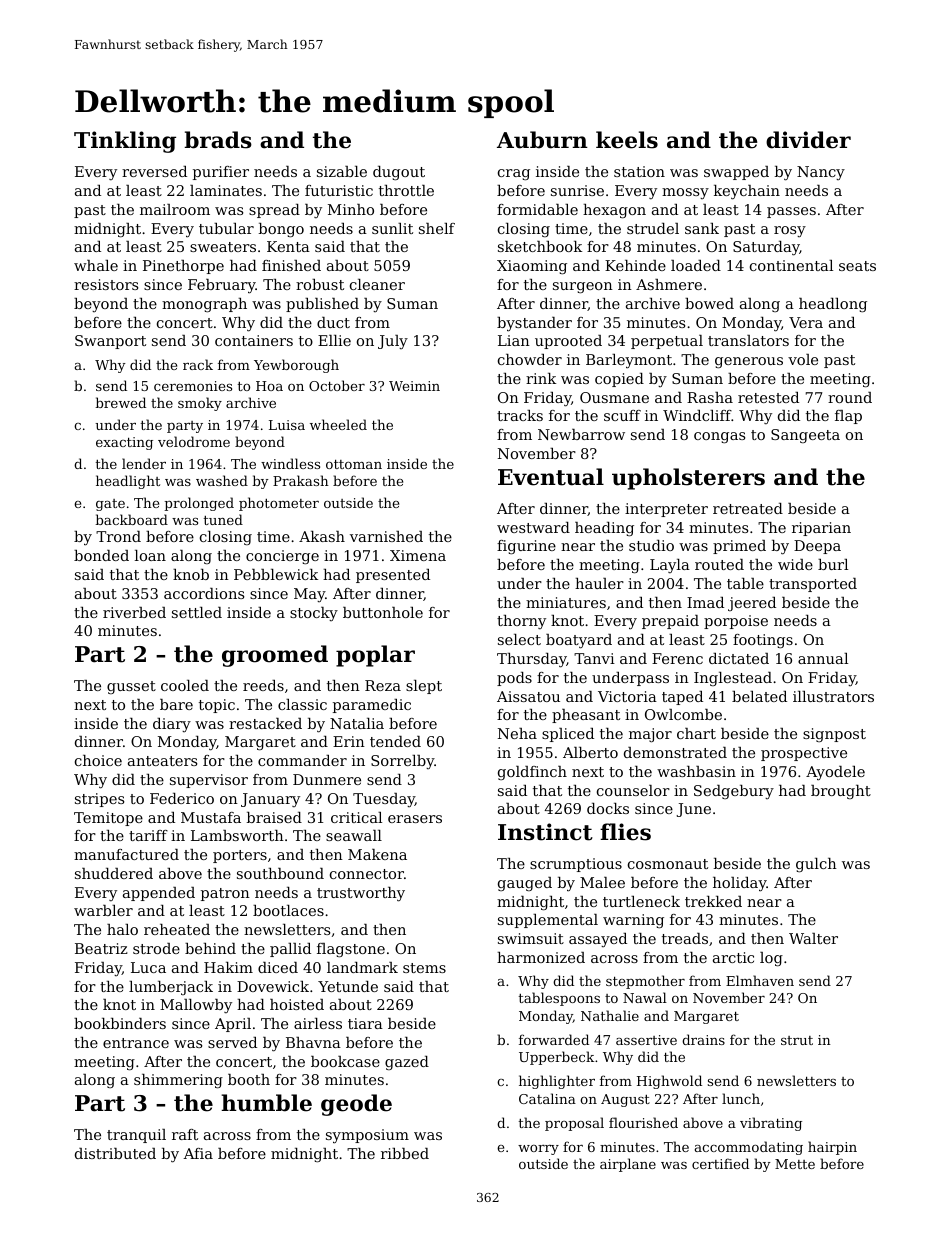 Image resolution: width=952 pixels, height=1233 pixels. Describe the element at coordinates (118, 536) in the image. I see `Trond` at that location.
